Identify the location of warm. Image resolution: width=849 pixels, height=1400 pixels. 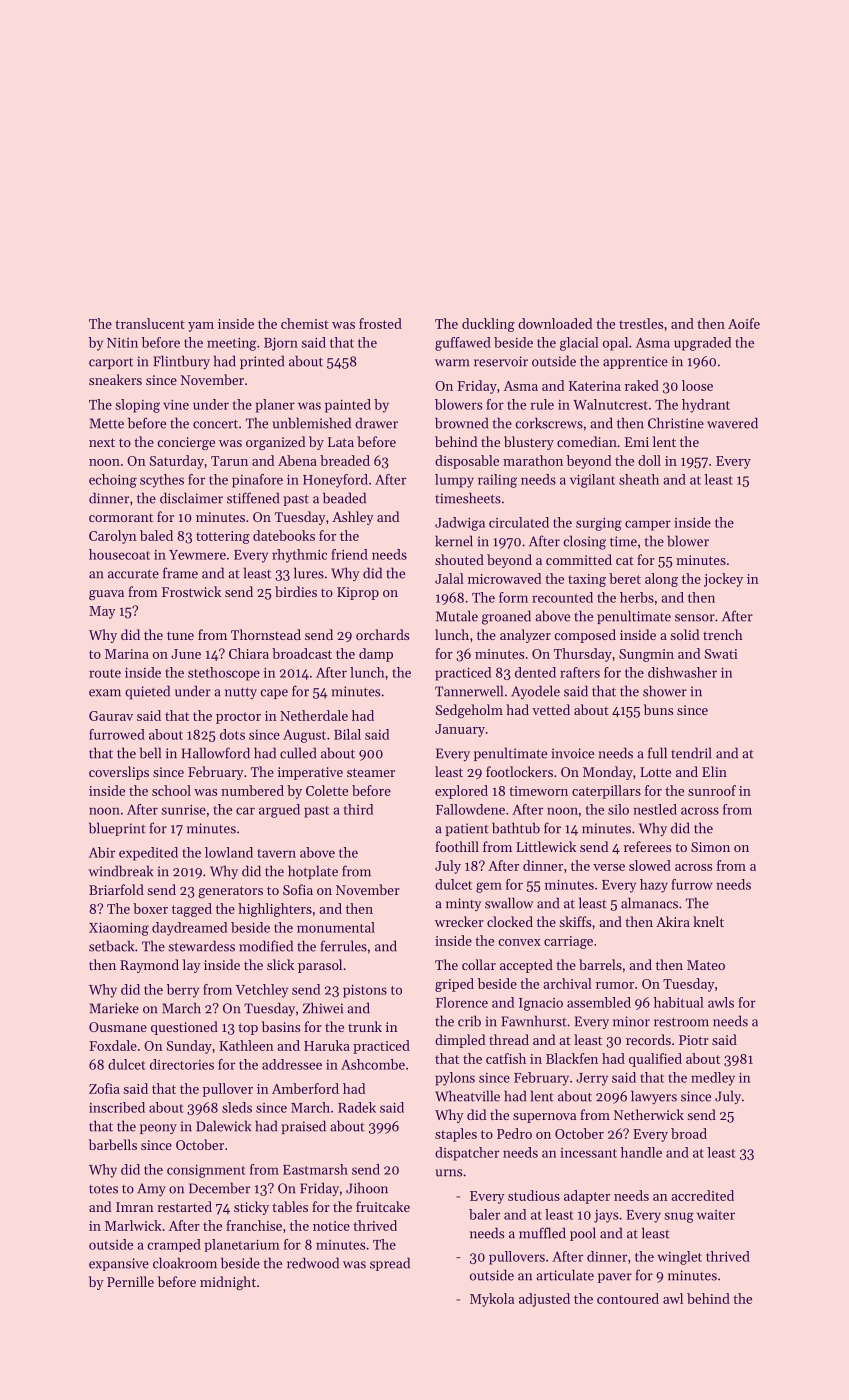
(452, 363).
